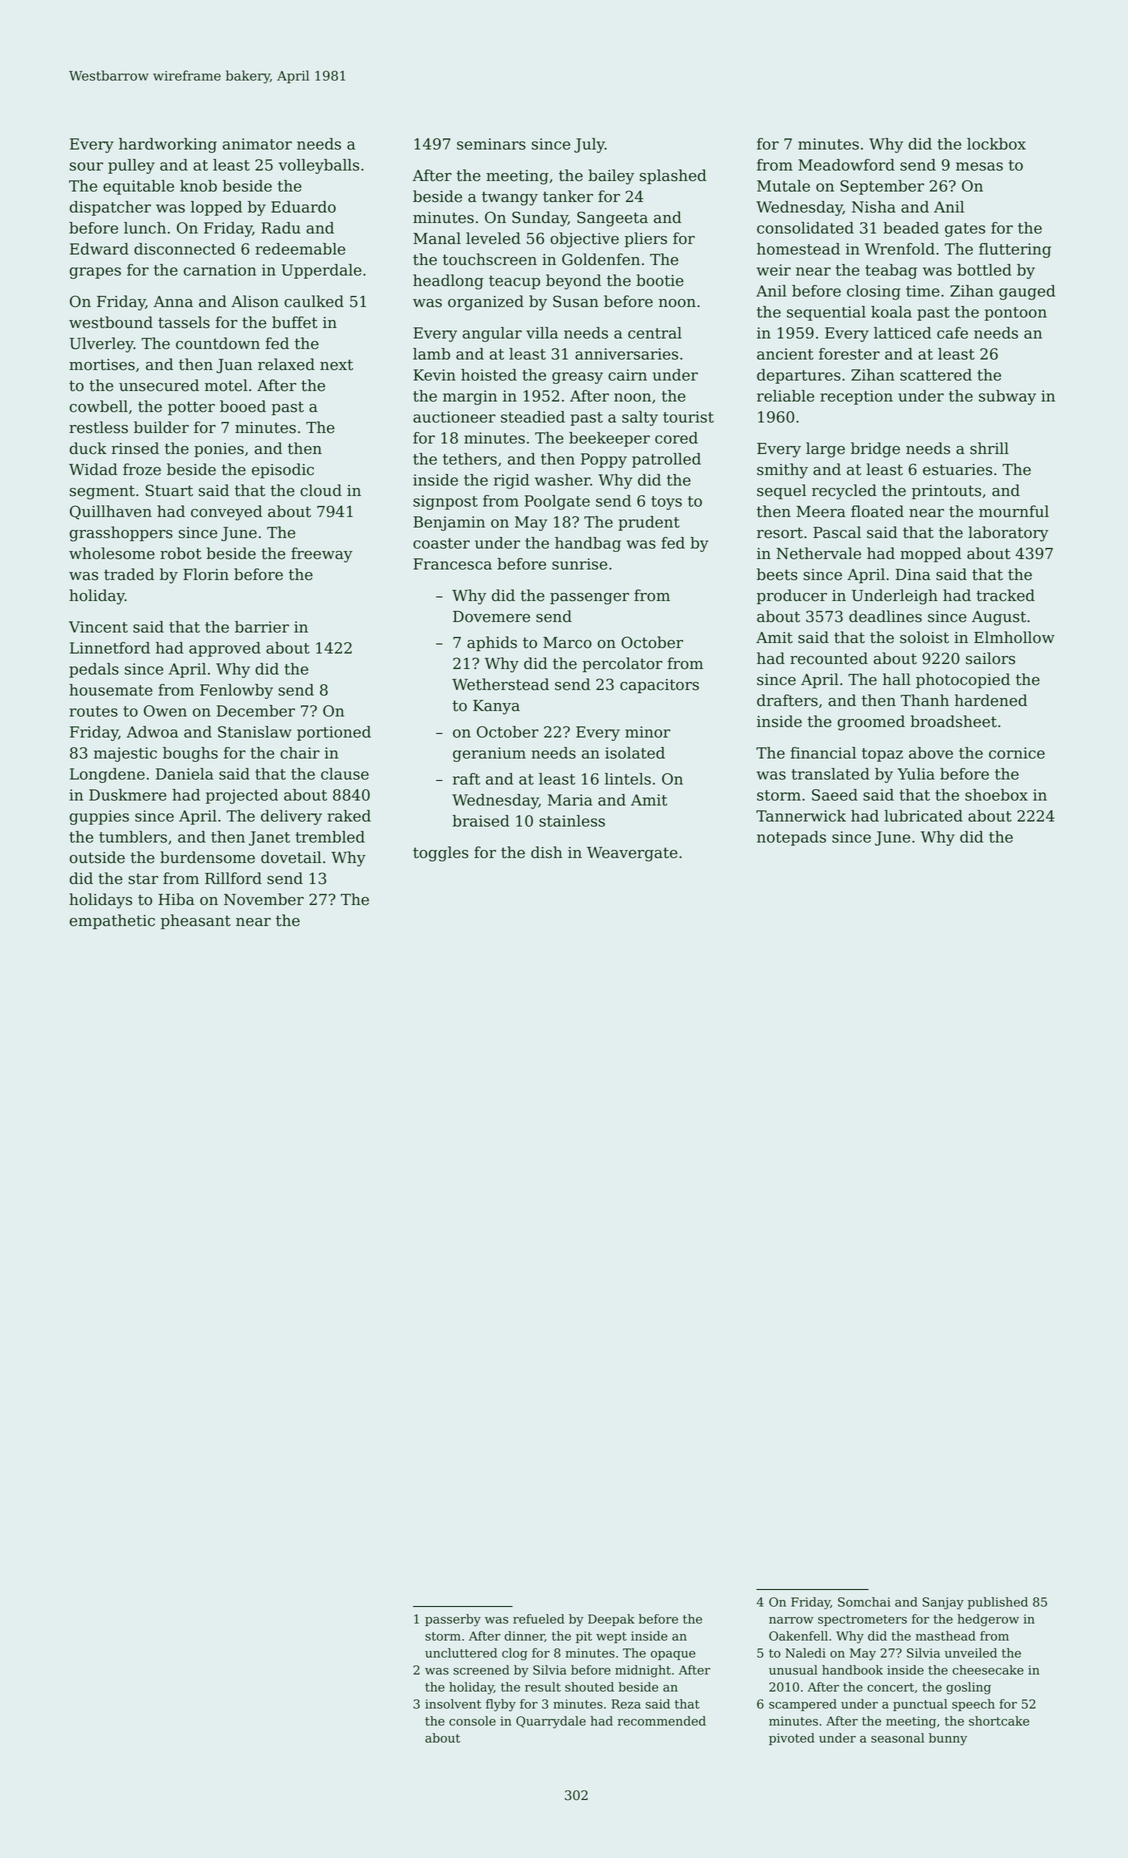 This document has width=1128, height=1858. Describe the element at coordinates (996, 144) in the document. I see `lockbox` at that location.
